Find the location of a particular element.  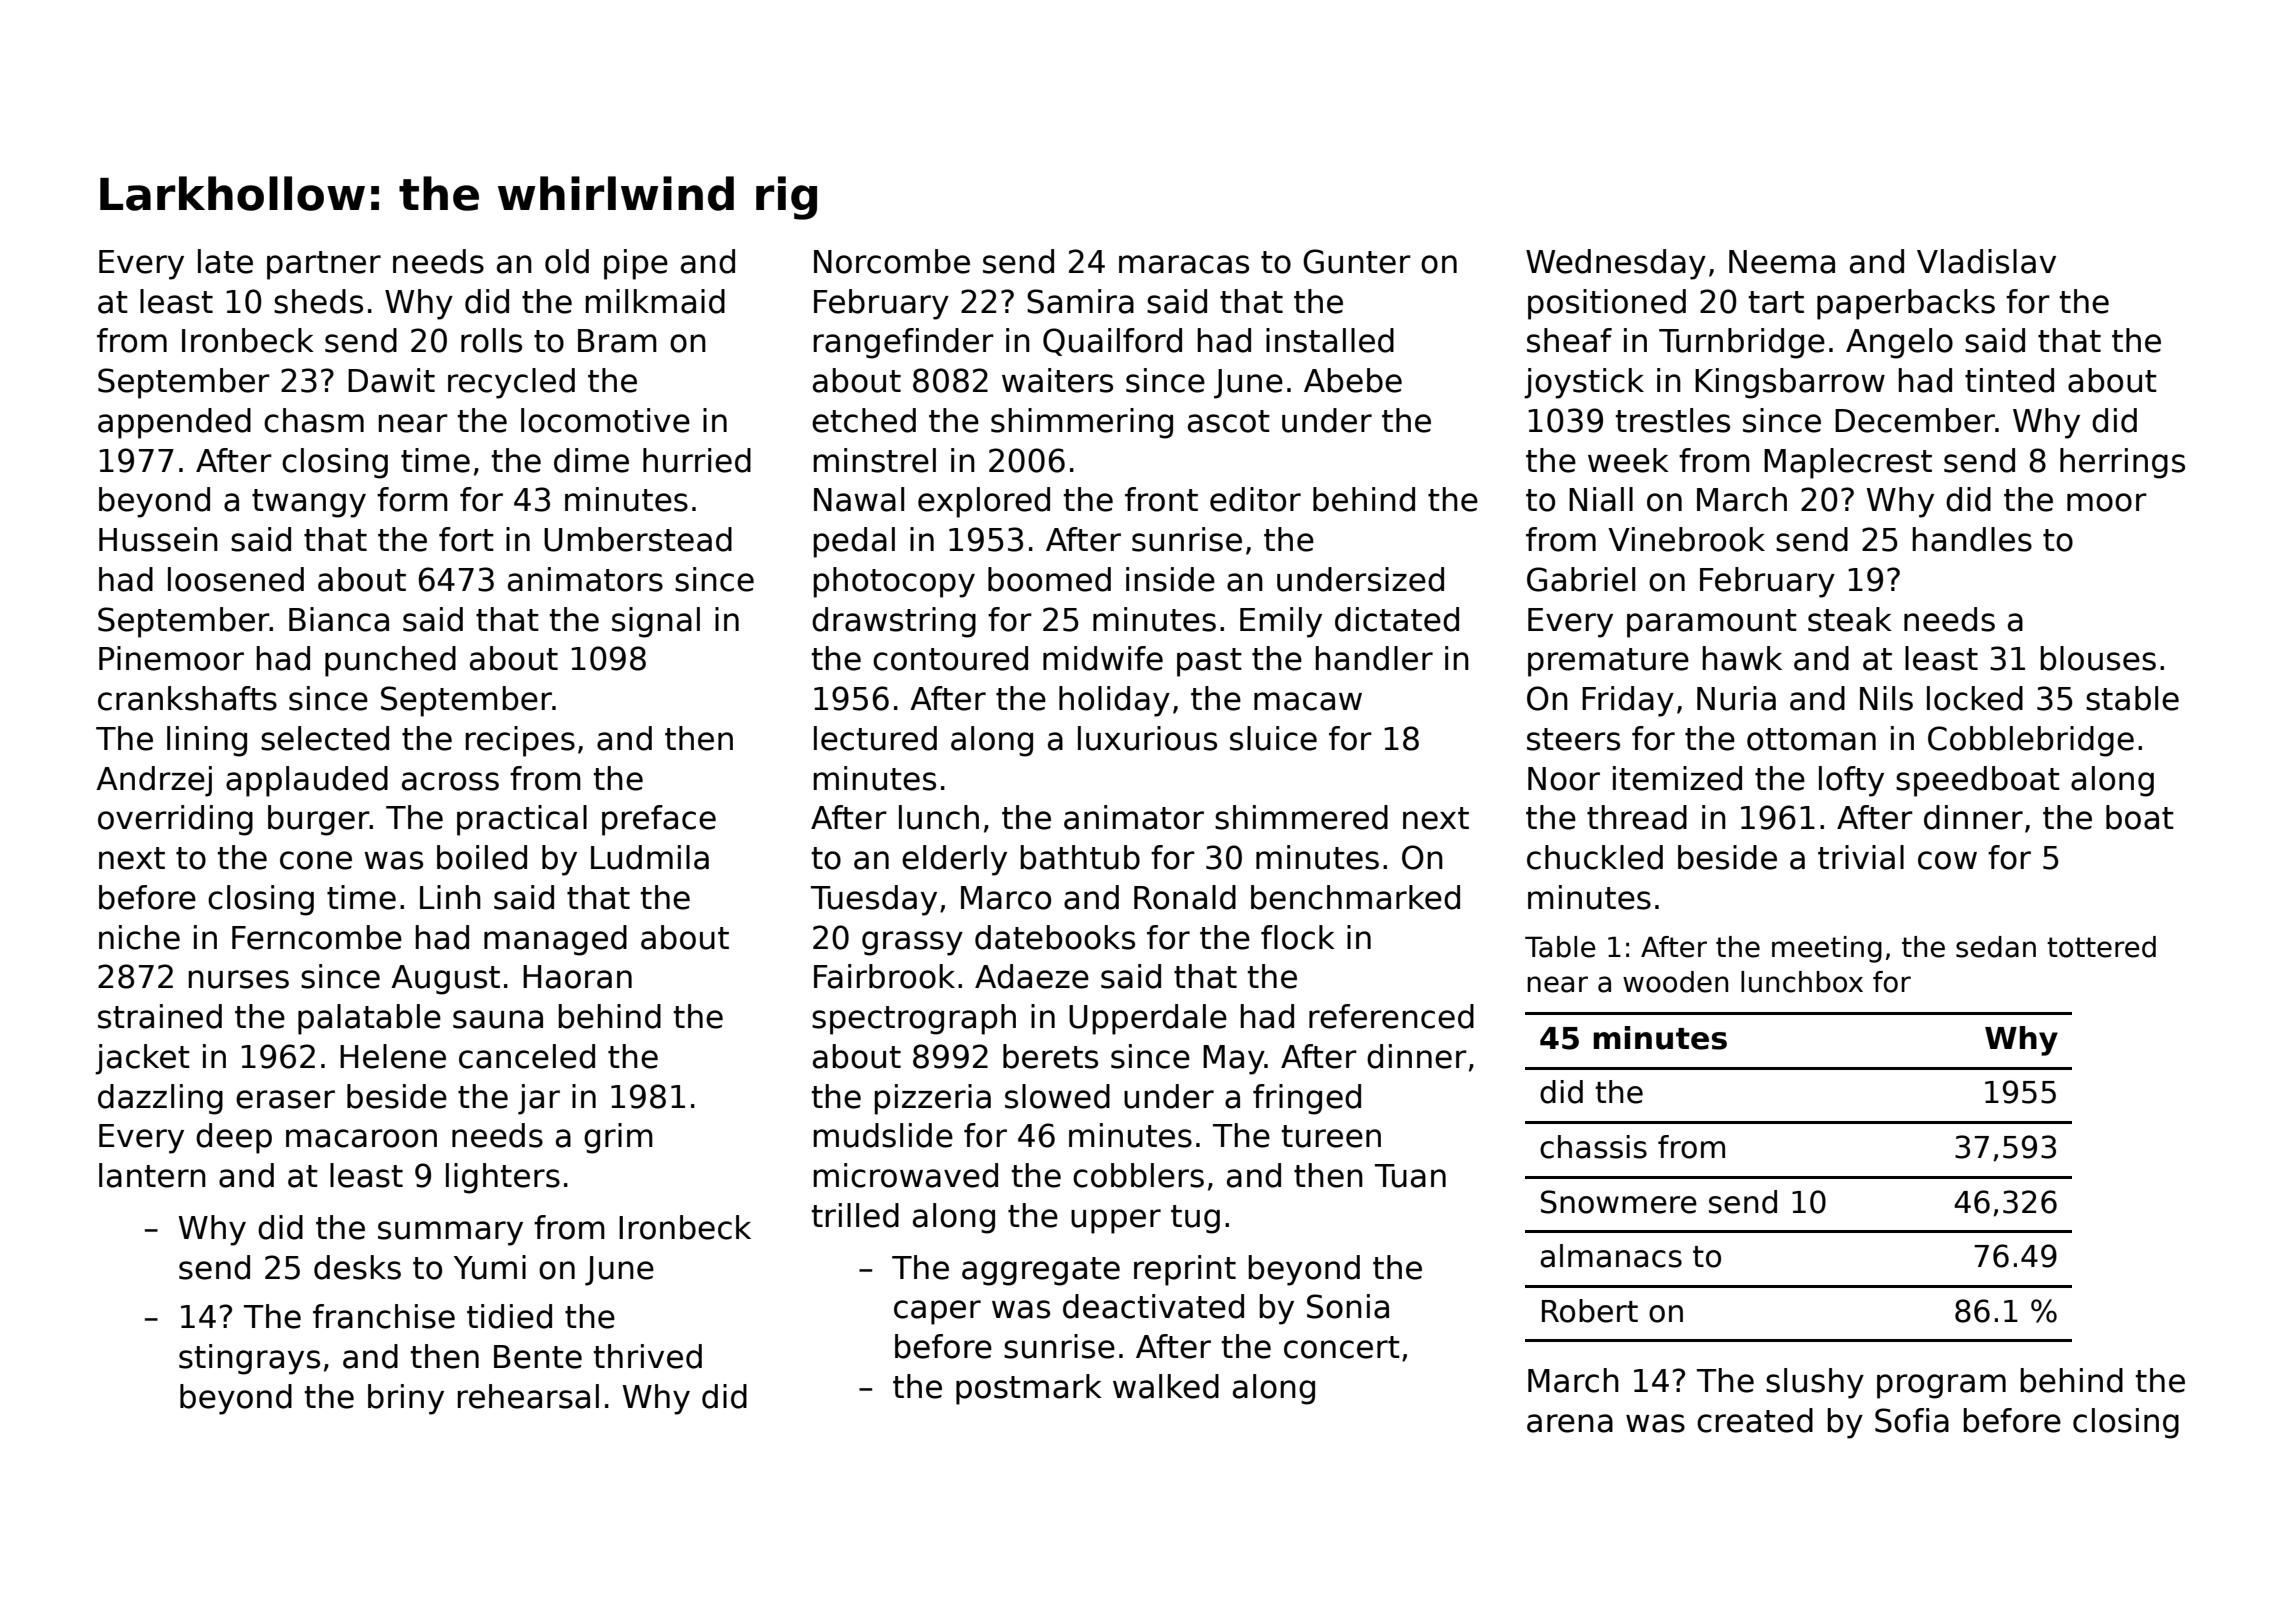

appended is located at coordinates (174, 423).
